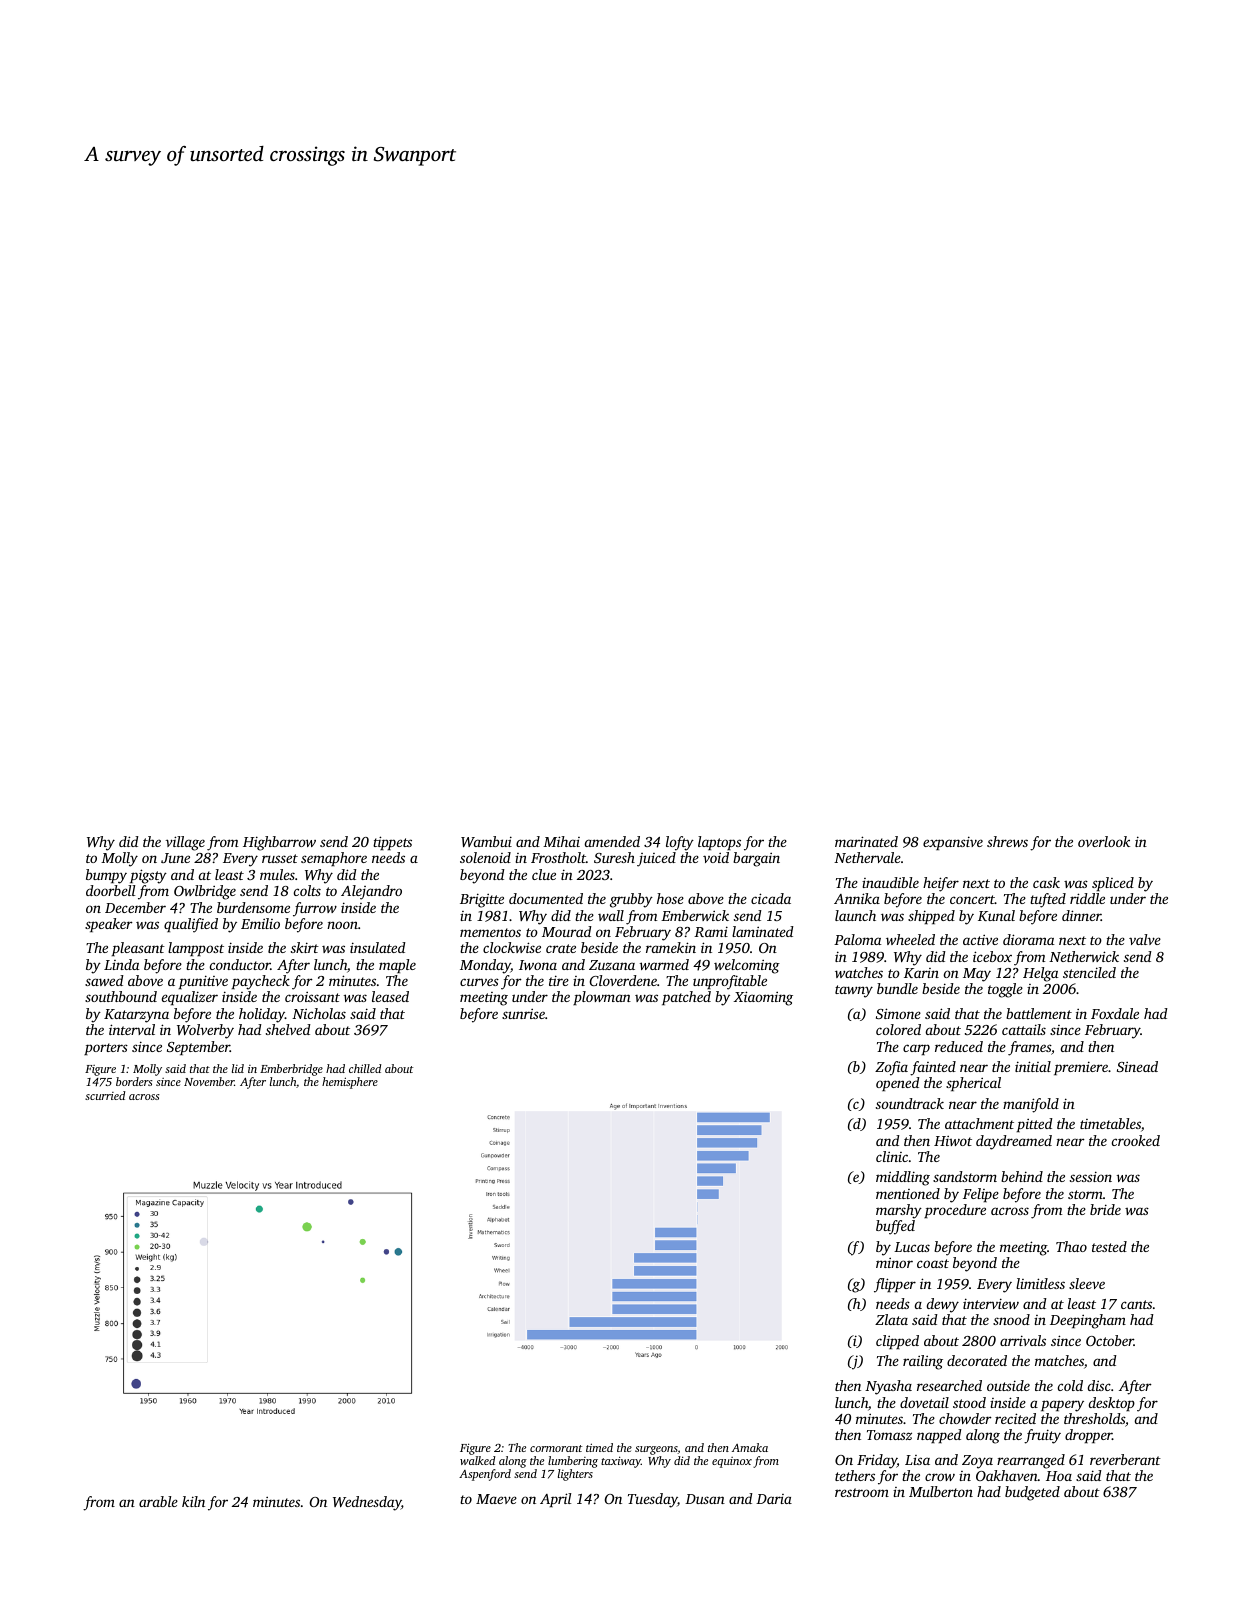  What do you see at coordinates (763, 931) in the screenshot?
I see `laminated` at bounding box center [763, 931].
